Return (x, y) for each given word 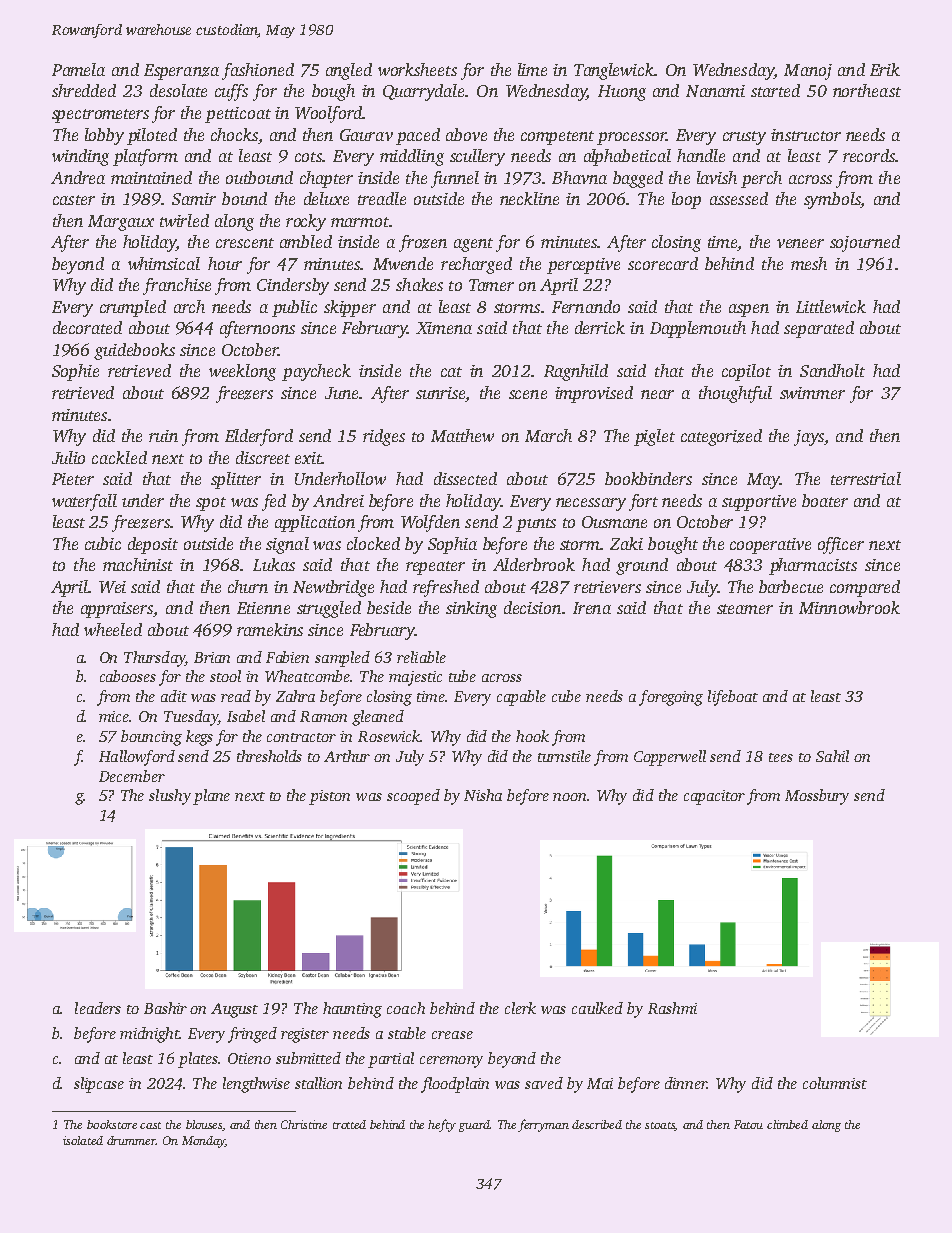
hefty (442, 1125)
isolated (83, 1140)
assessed (739, 198)
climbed (787, 1124)
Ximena (444, 328)
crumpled (133, 308)
